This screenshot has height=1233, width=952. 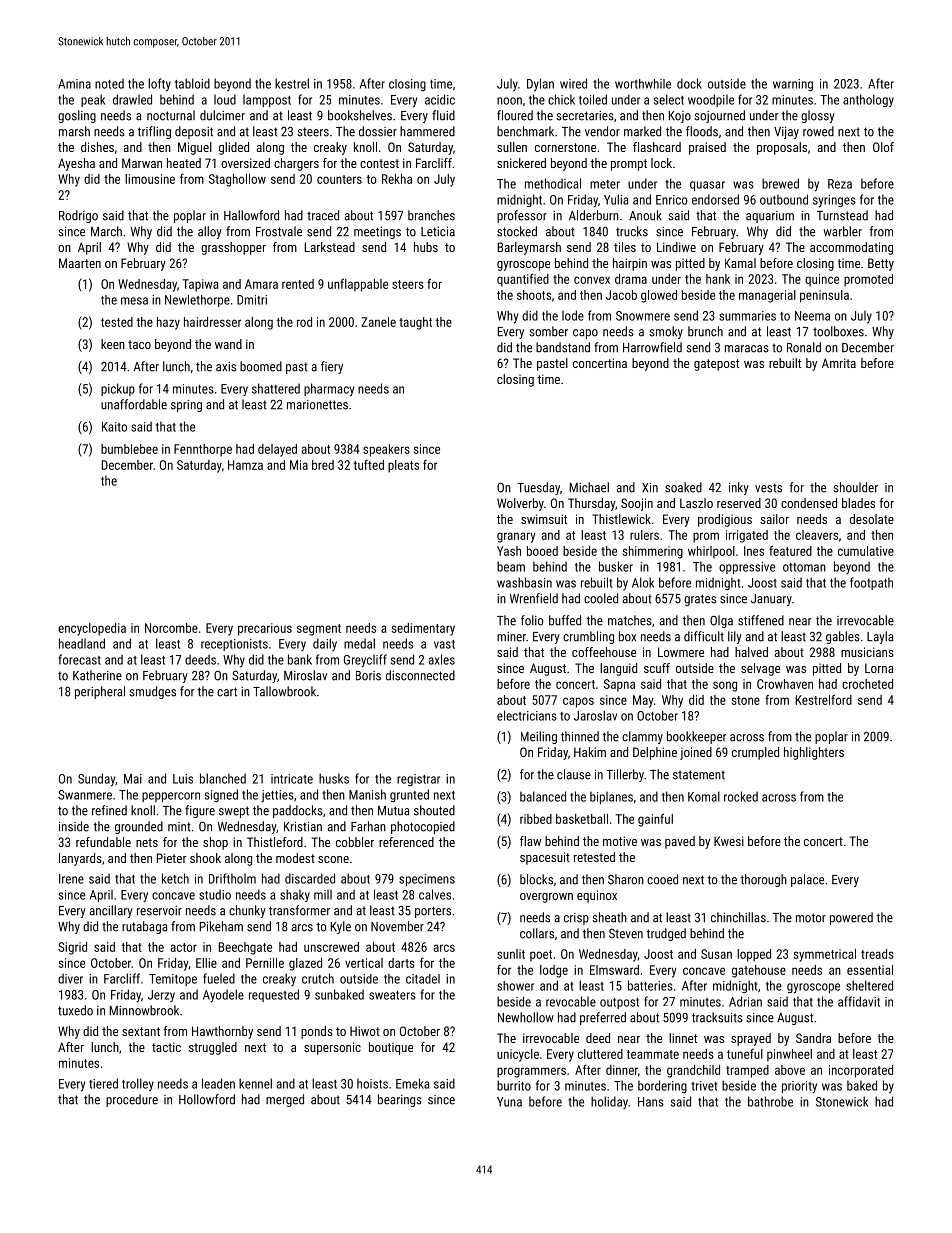 What do you see at coordinates (245, 465) in the screenshot?
I see `Hamza` at bounding box center [245, 465].
